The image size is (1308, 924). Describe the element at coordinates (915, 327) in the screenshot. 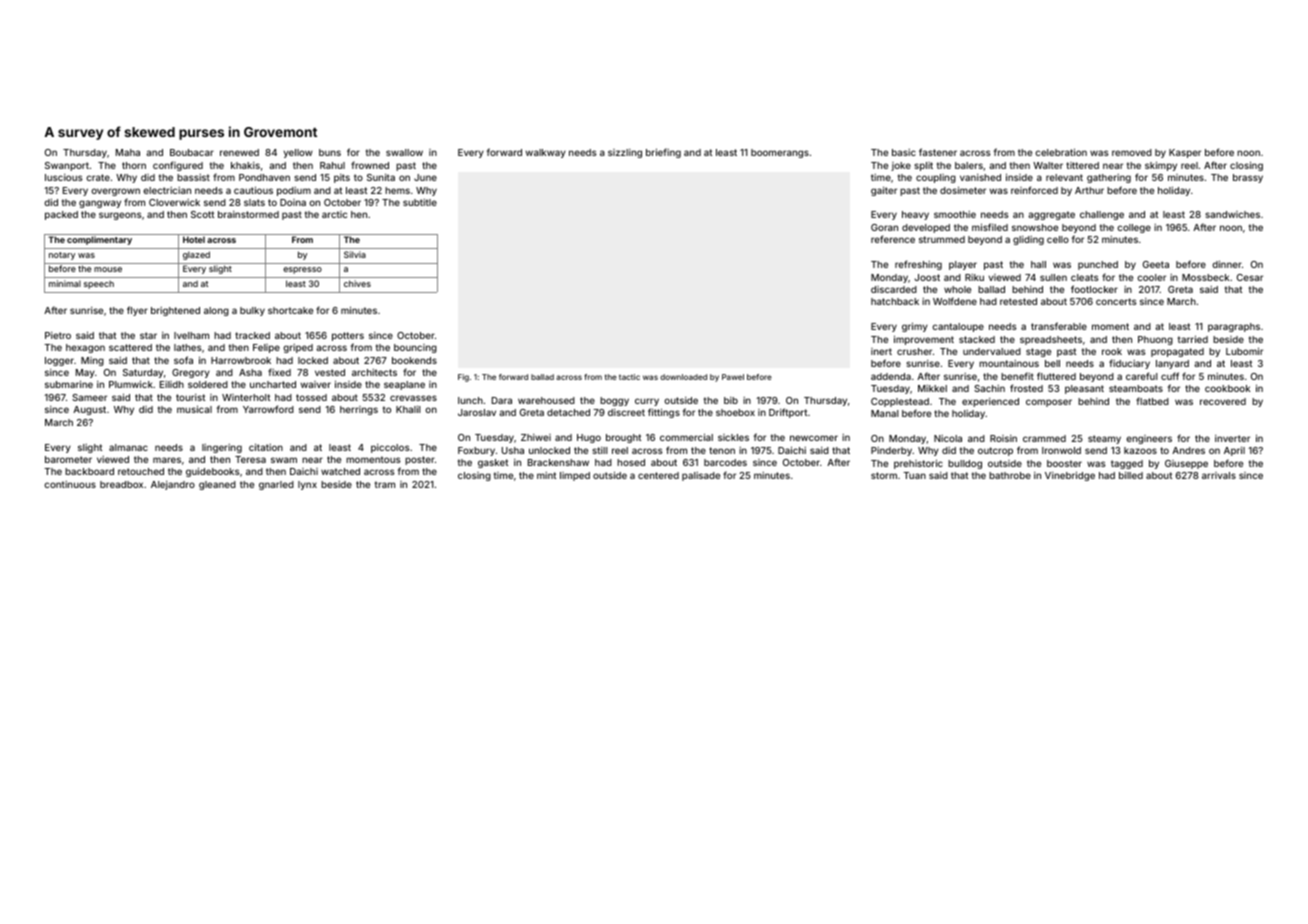

I see `grimy` at that location.
